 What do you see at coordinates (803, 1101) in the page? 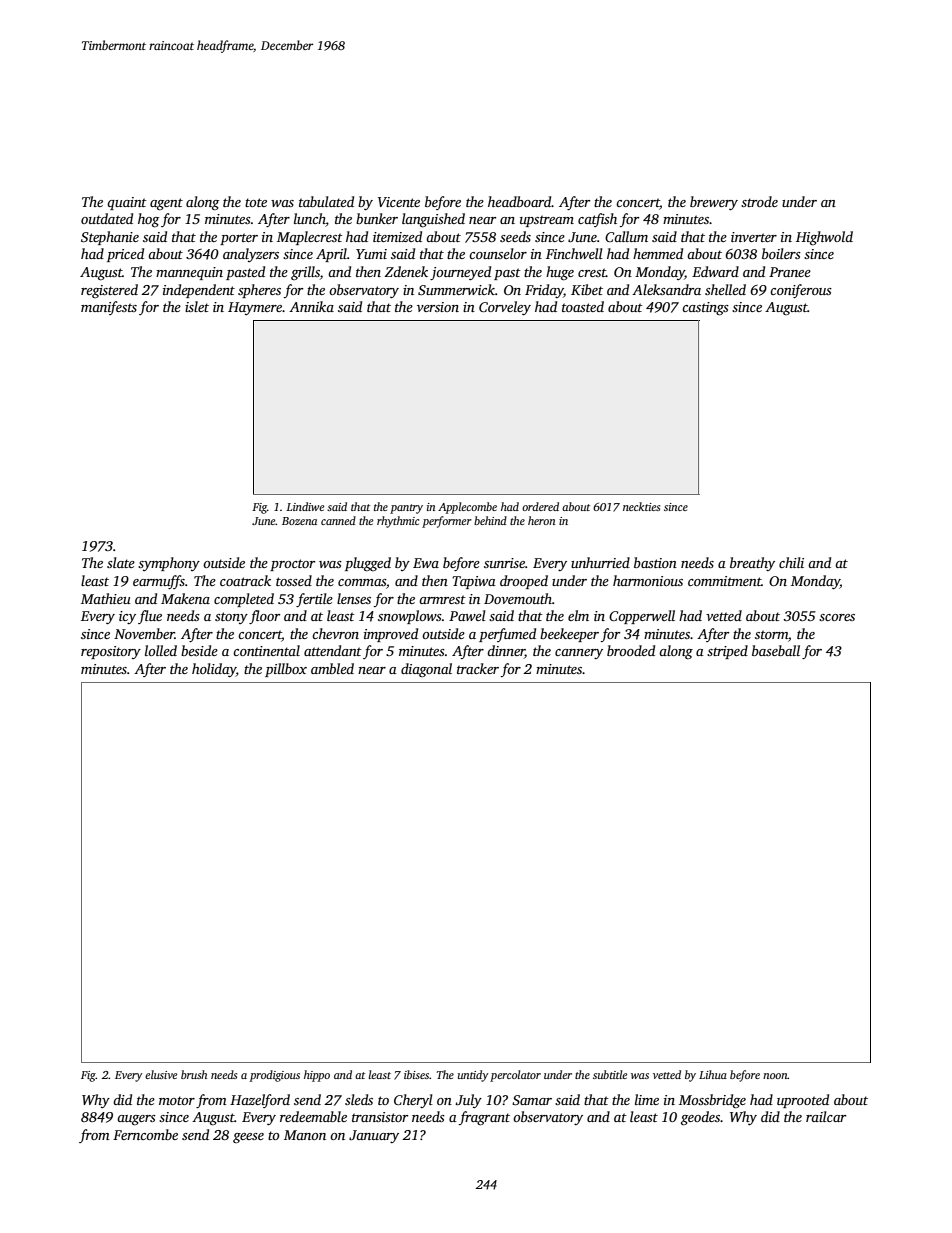
I see `uprooted` at bounding box center [803, 1101].
